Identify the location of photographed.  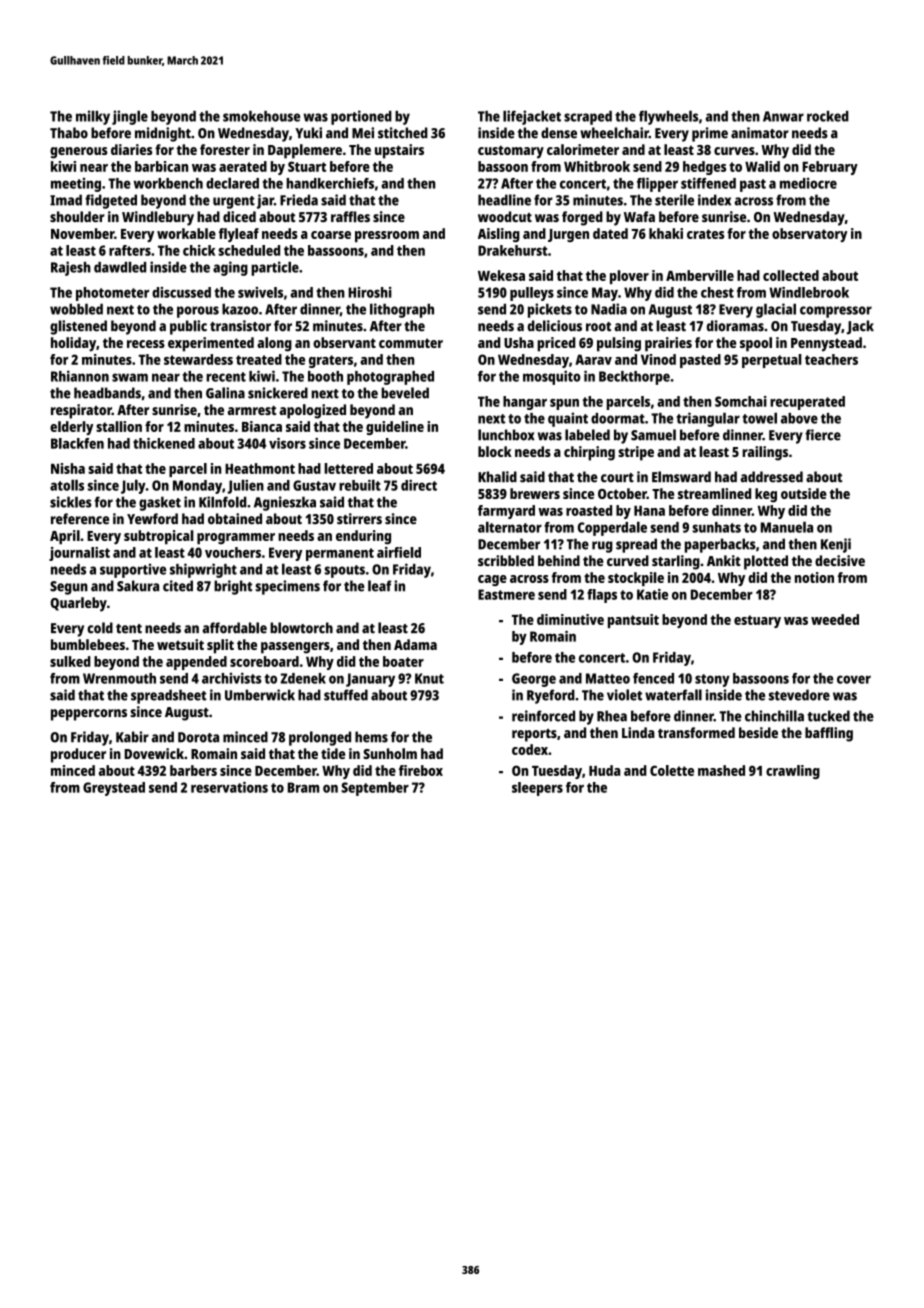
(390, 378).
